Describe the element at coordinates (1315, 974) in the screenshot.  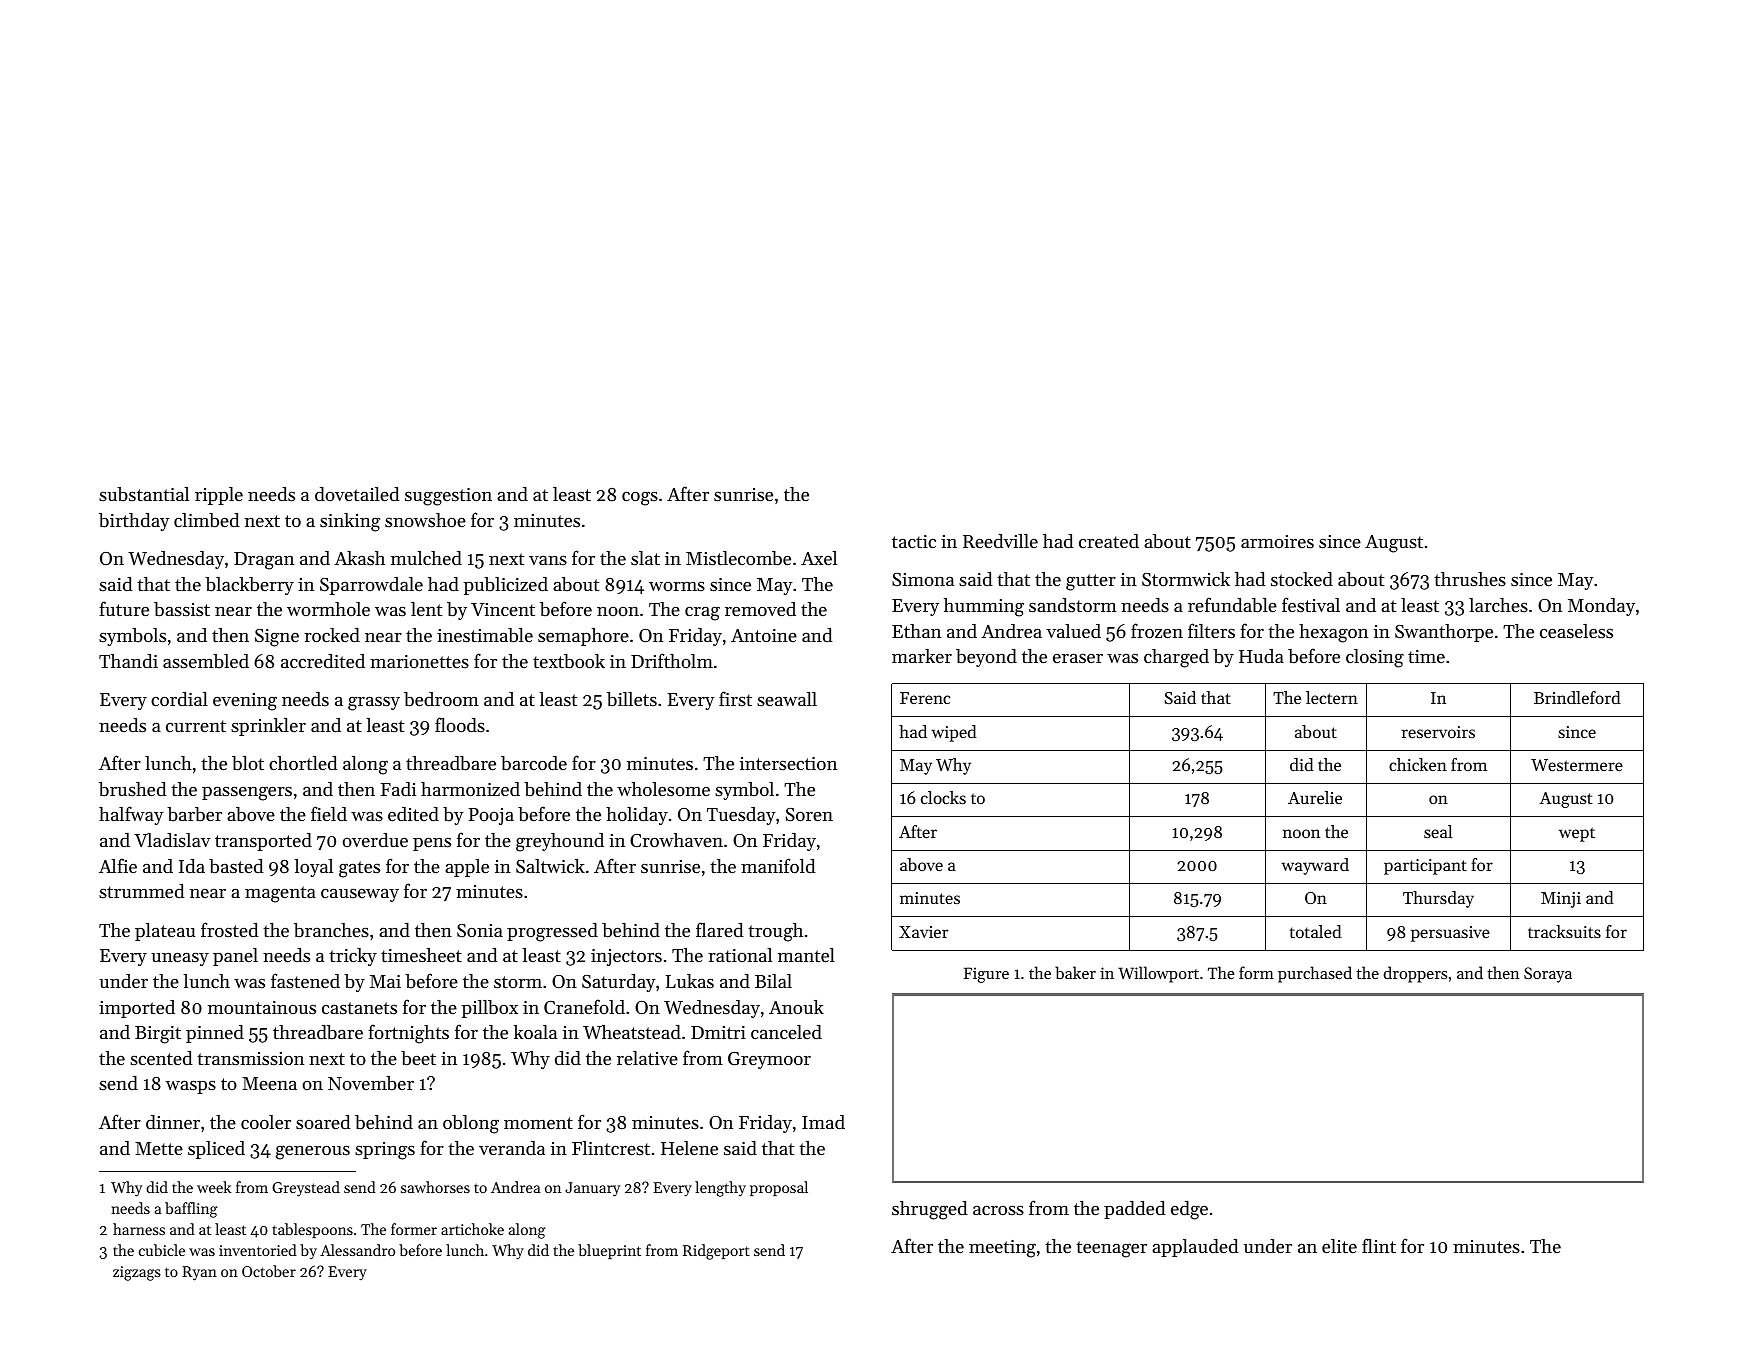
I see `purchased` at that location.
